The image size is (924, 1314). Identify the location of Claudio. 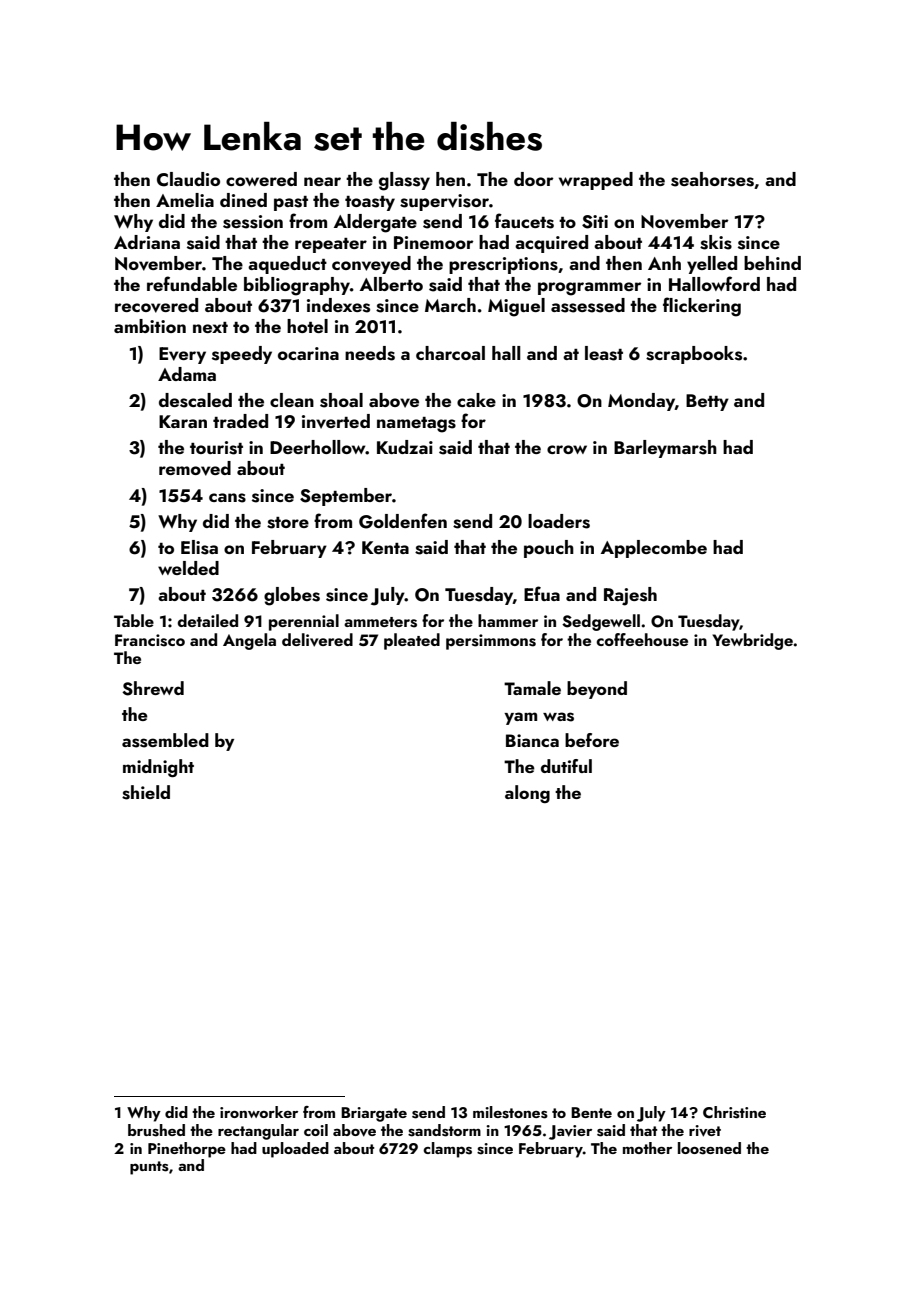
(188, 179).
